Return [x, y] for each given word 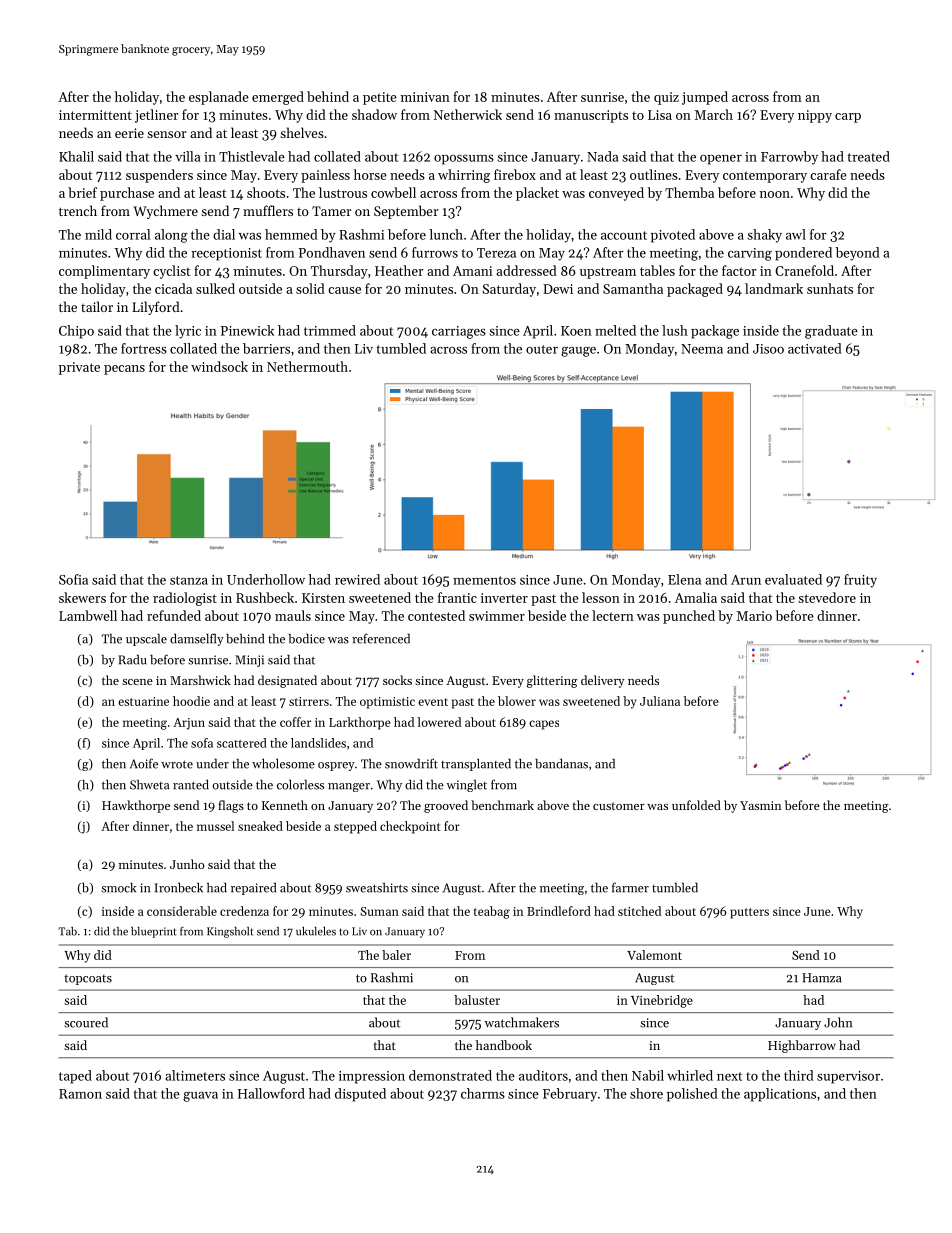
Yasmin [760, 805]
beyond [858, 254]
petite [380, 98]
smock [118, 887]
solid [310, 288]
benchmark [502, 805]
